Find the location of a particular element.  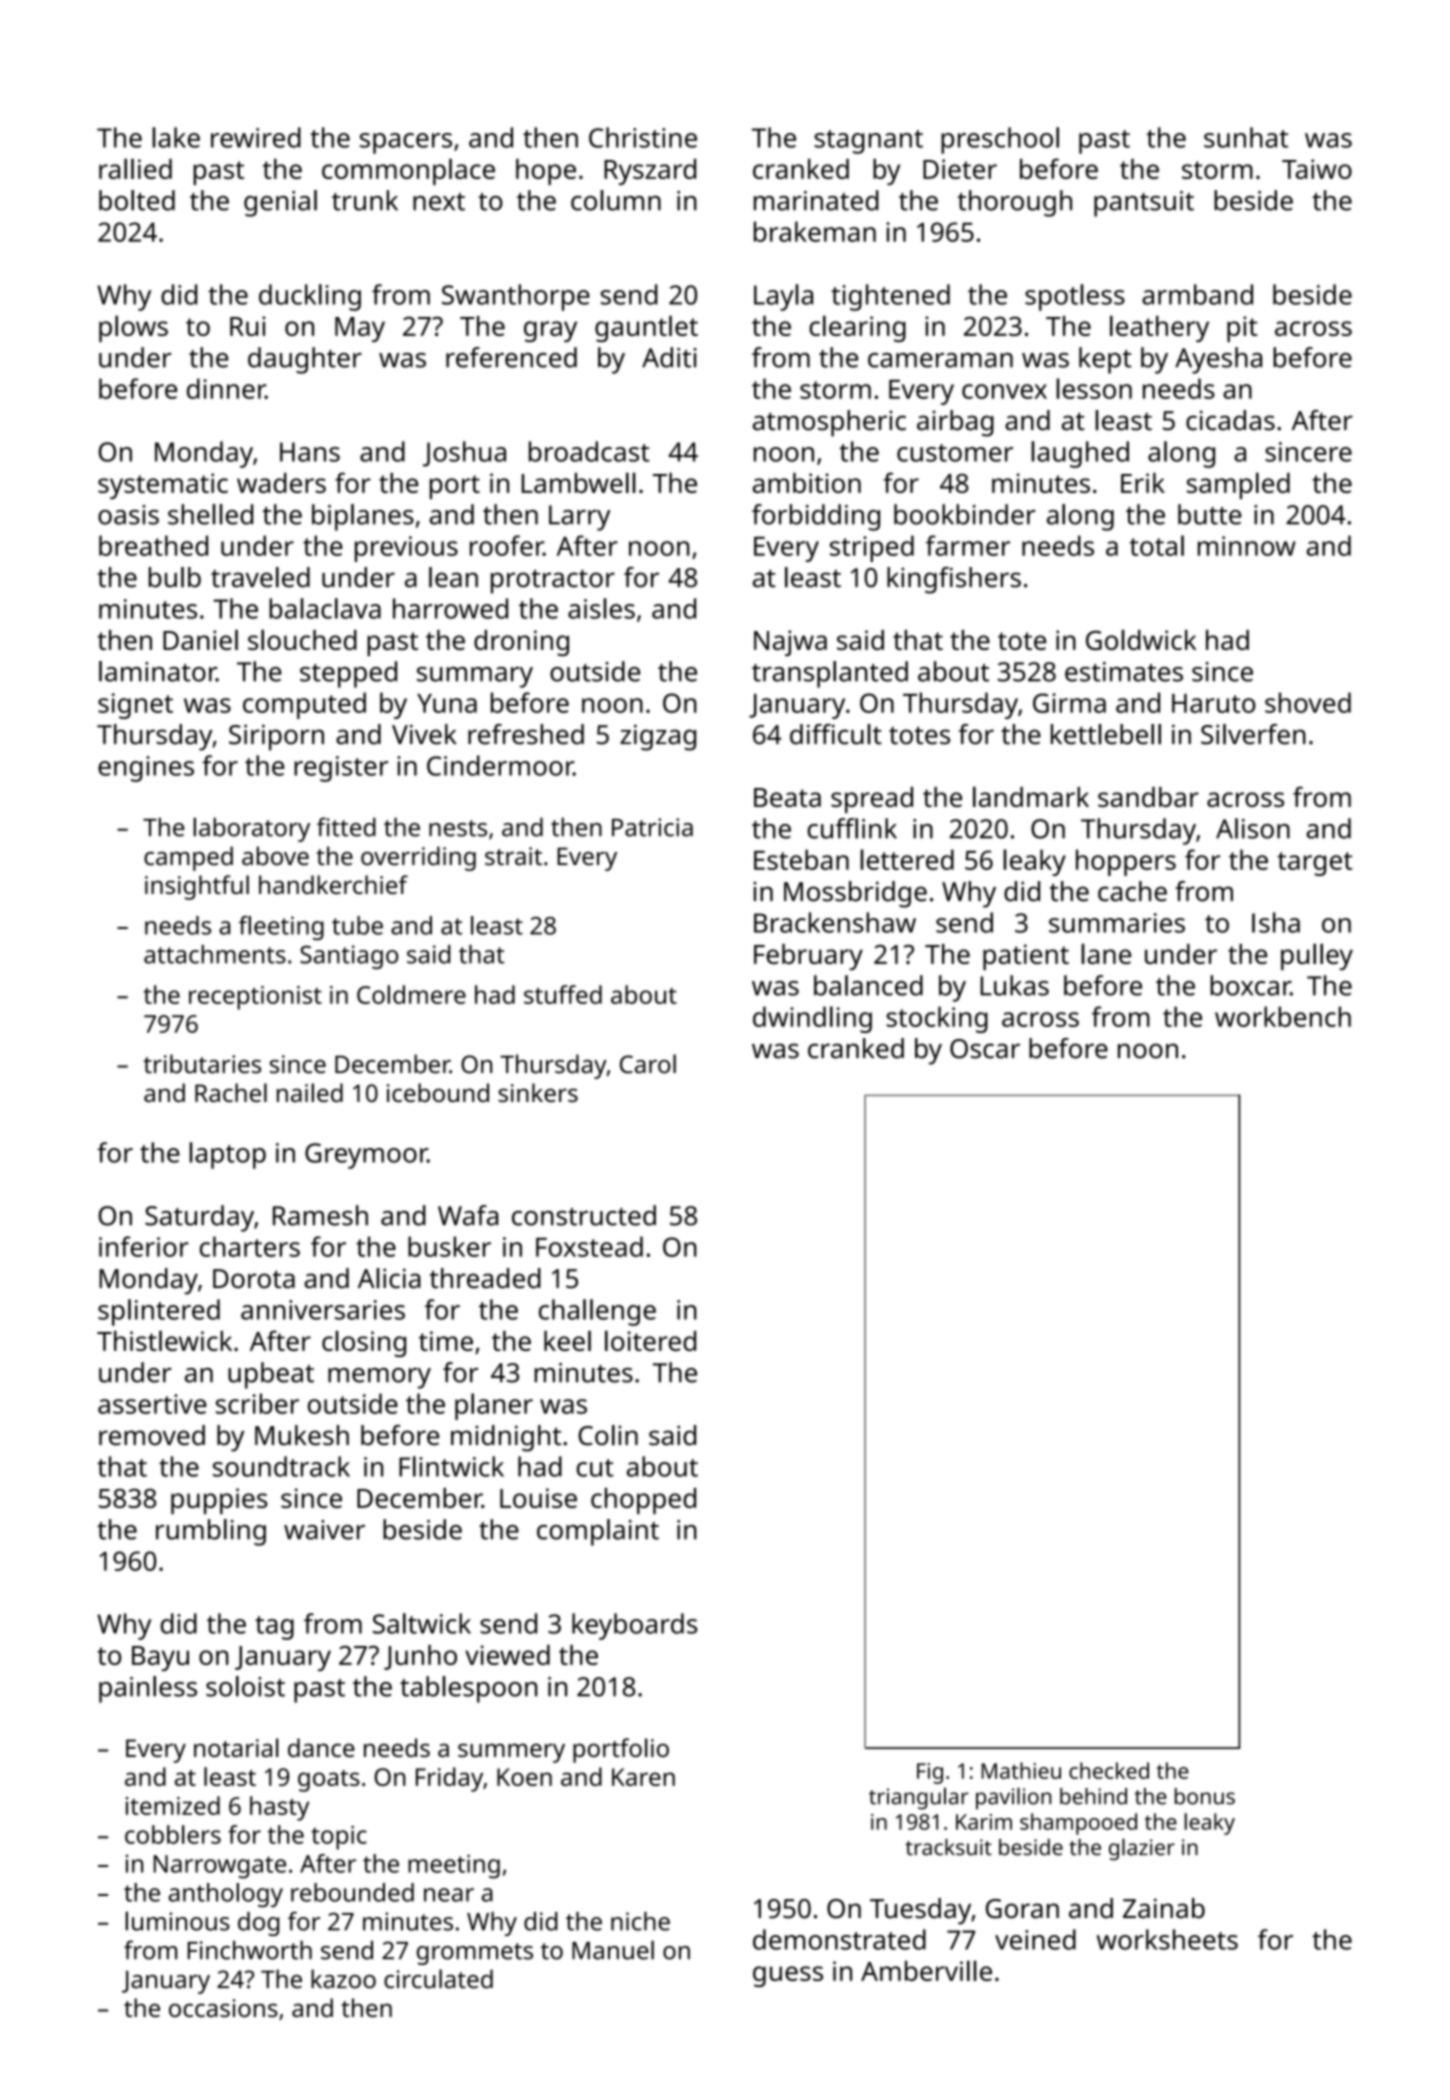

gauntlet is located at coordinates (646, 328).
